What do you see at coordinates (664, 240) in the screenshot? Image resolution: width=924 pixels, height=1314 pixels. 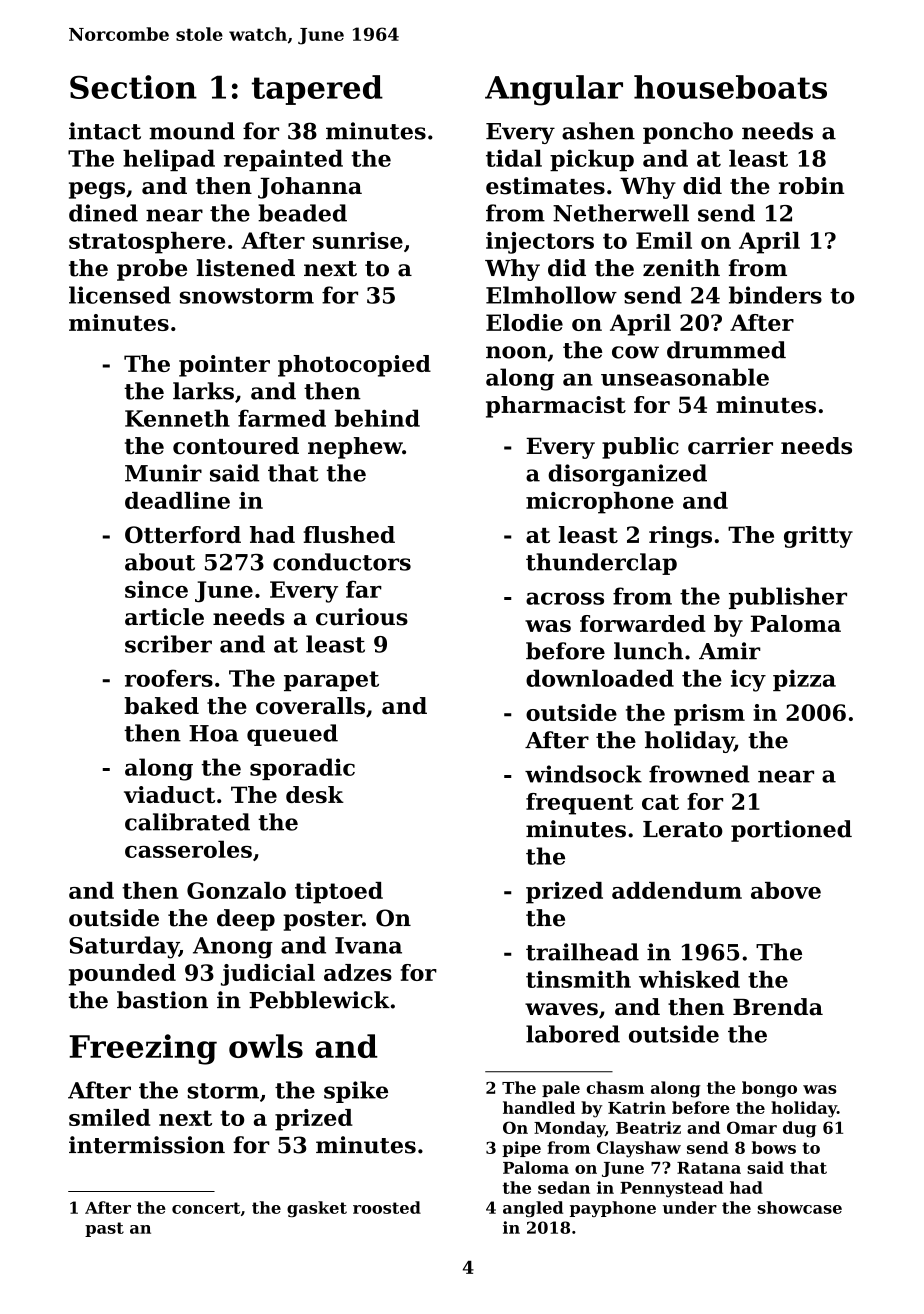 I see `Emil` at bounding box center [664, 240].
